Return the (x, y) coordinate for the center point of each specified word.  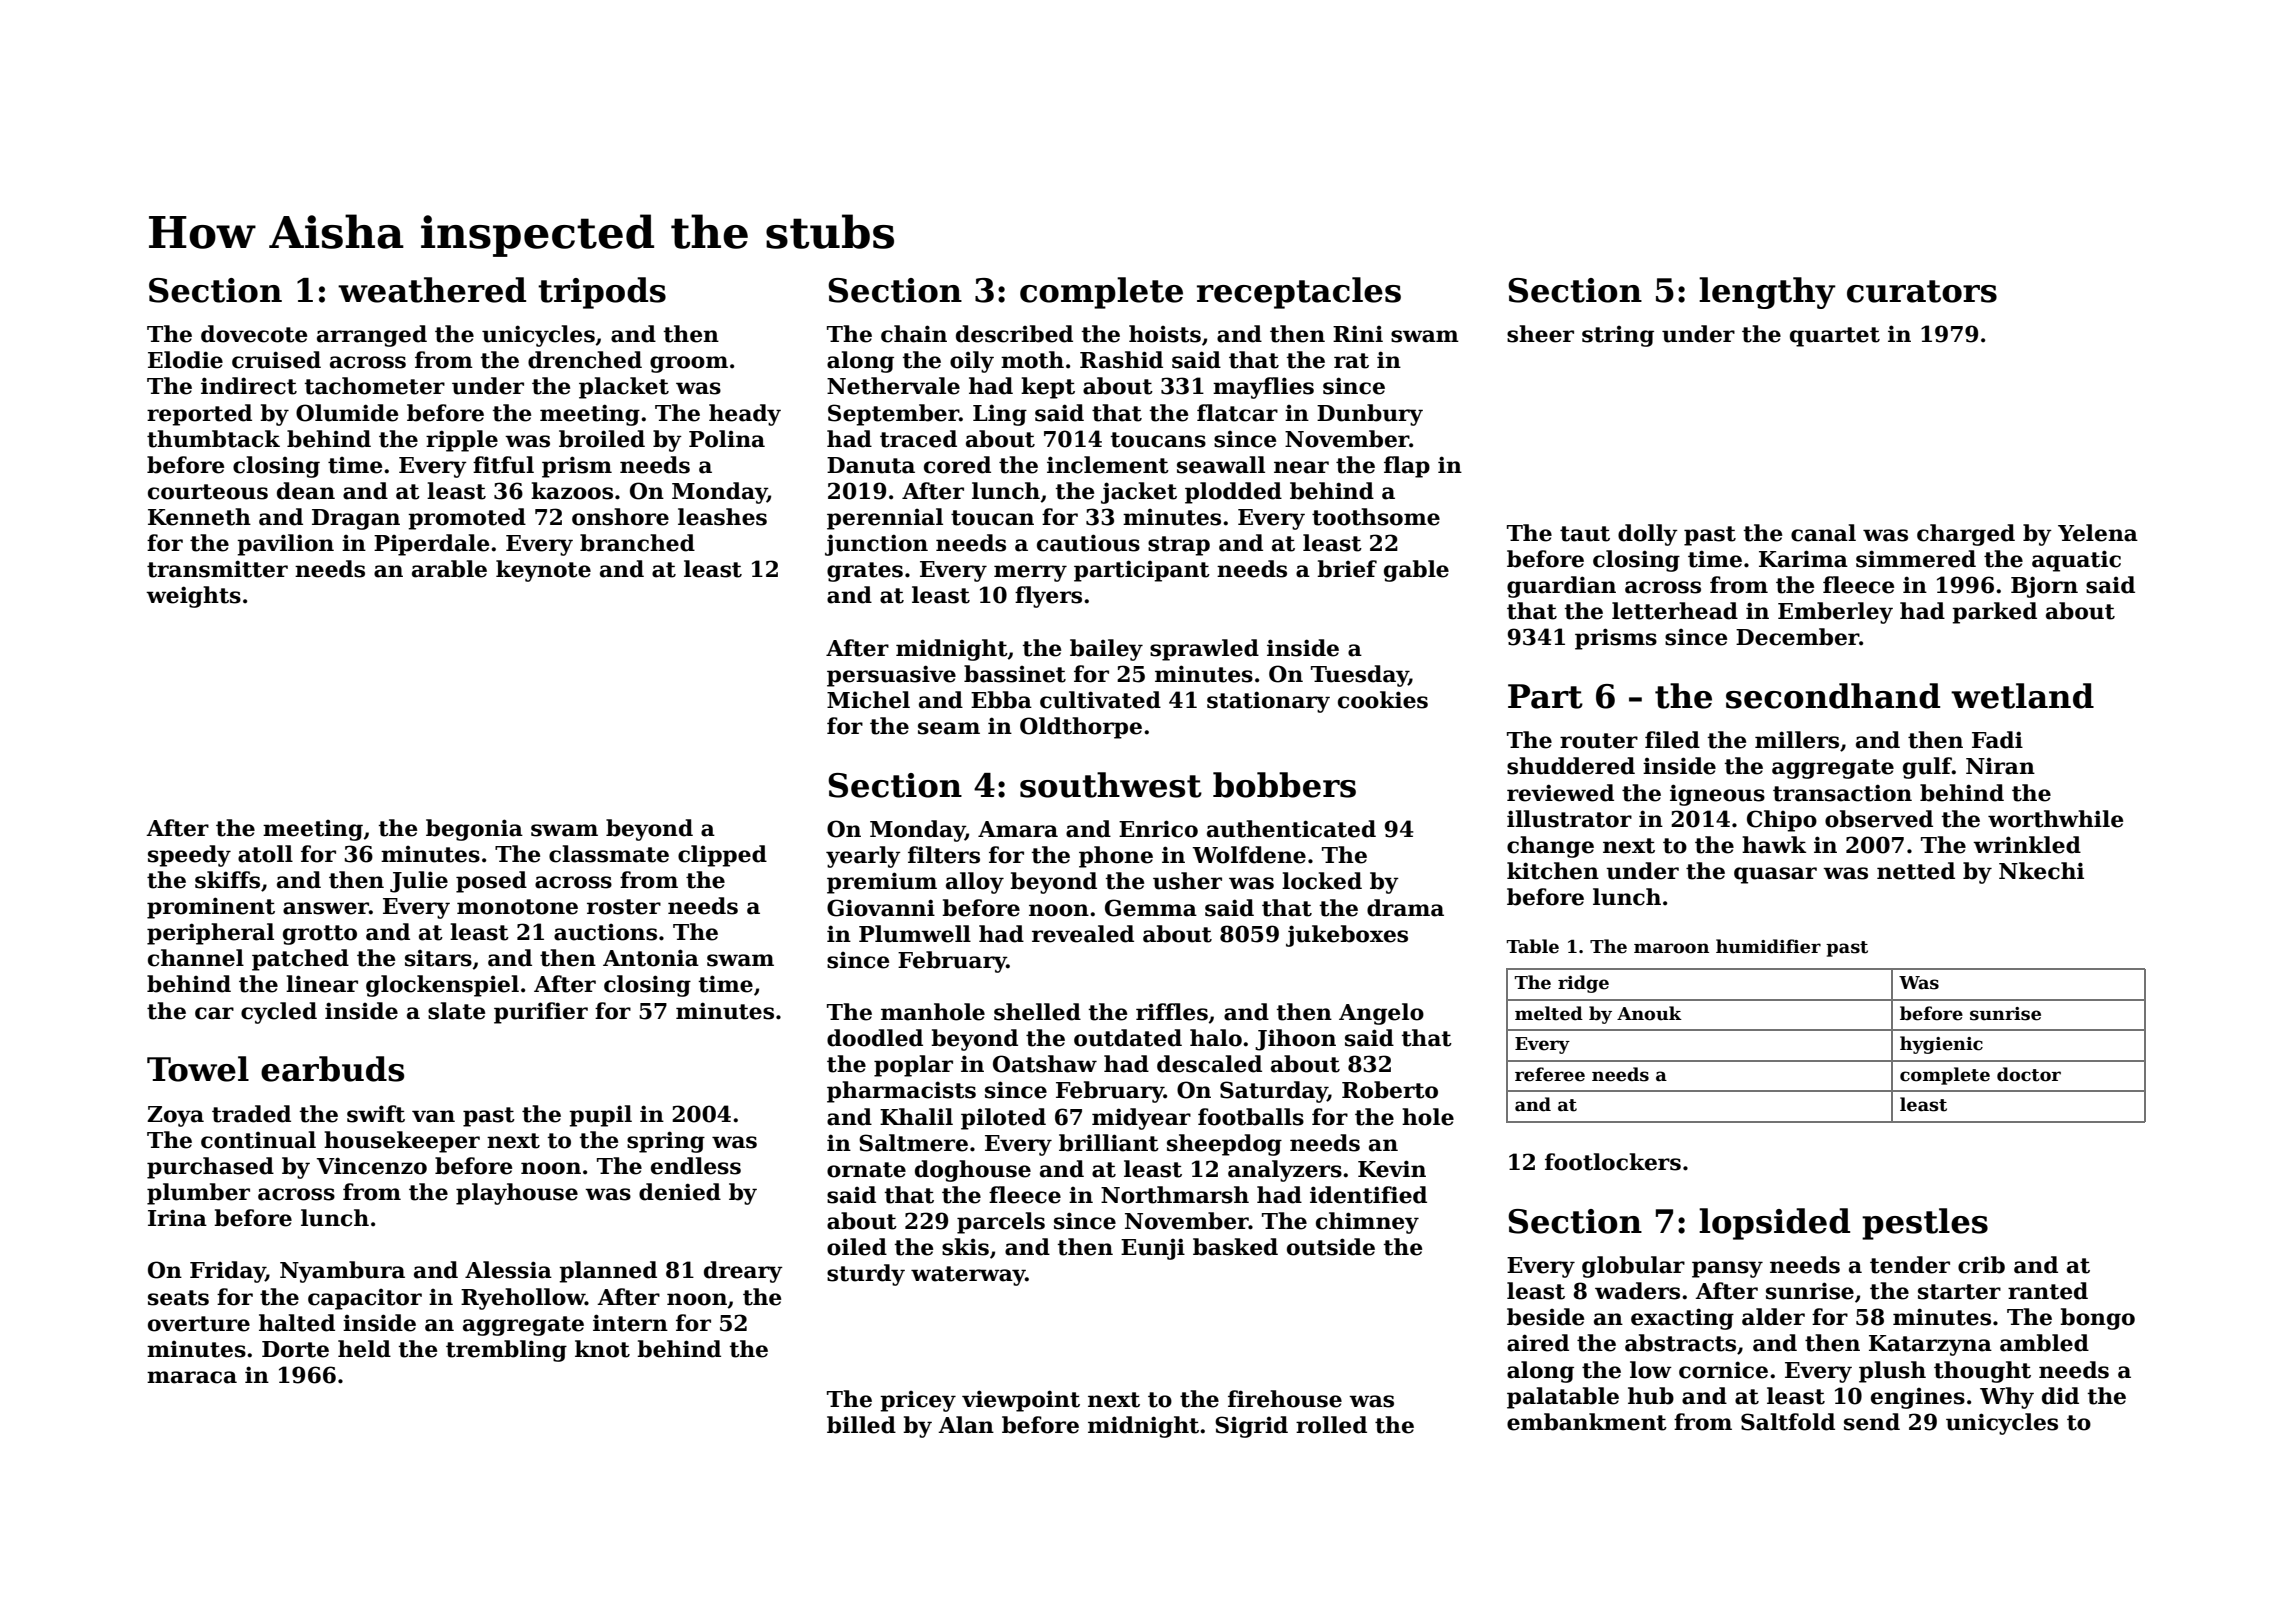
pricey (918, 1401)
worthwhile (2055, 819)
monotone (517, 907)
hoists (1165, 334)
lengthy (1767, 293)
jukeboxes (1347, 936)
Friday (228, 1272)
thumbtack (213, 439)
